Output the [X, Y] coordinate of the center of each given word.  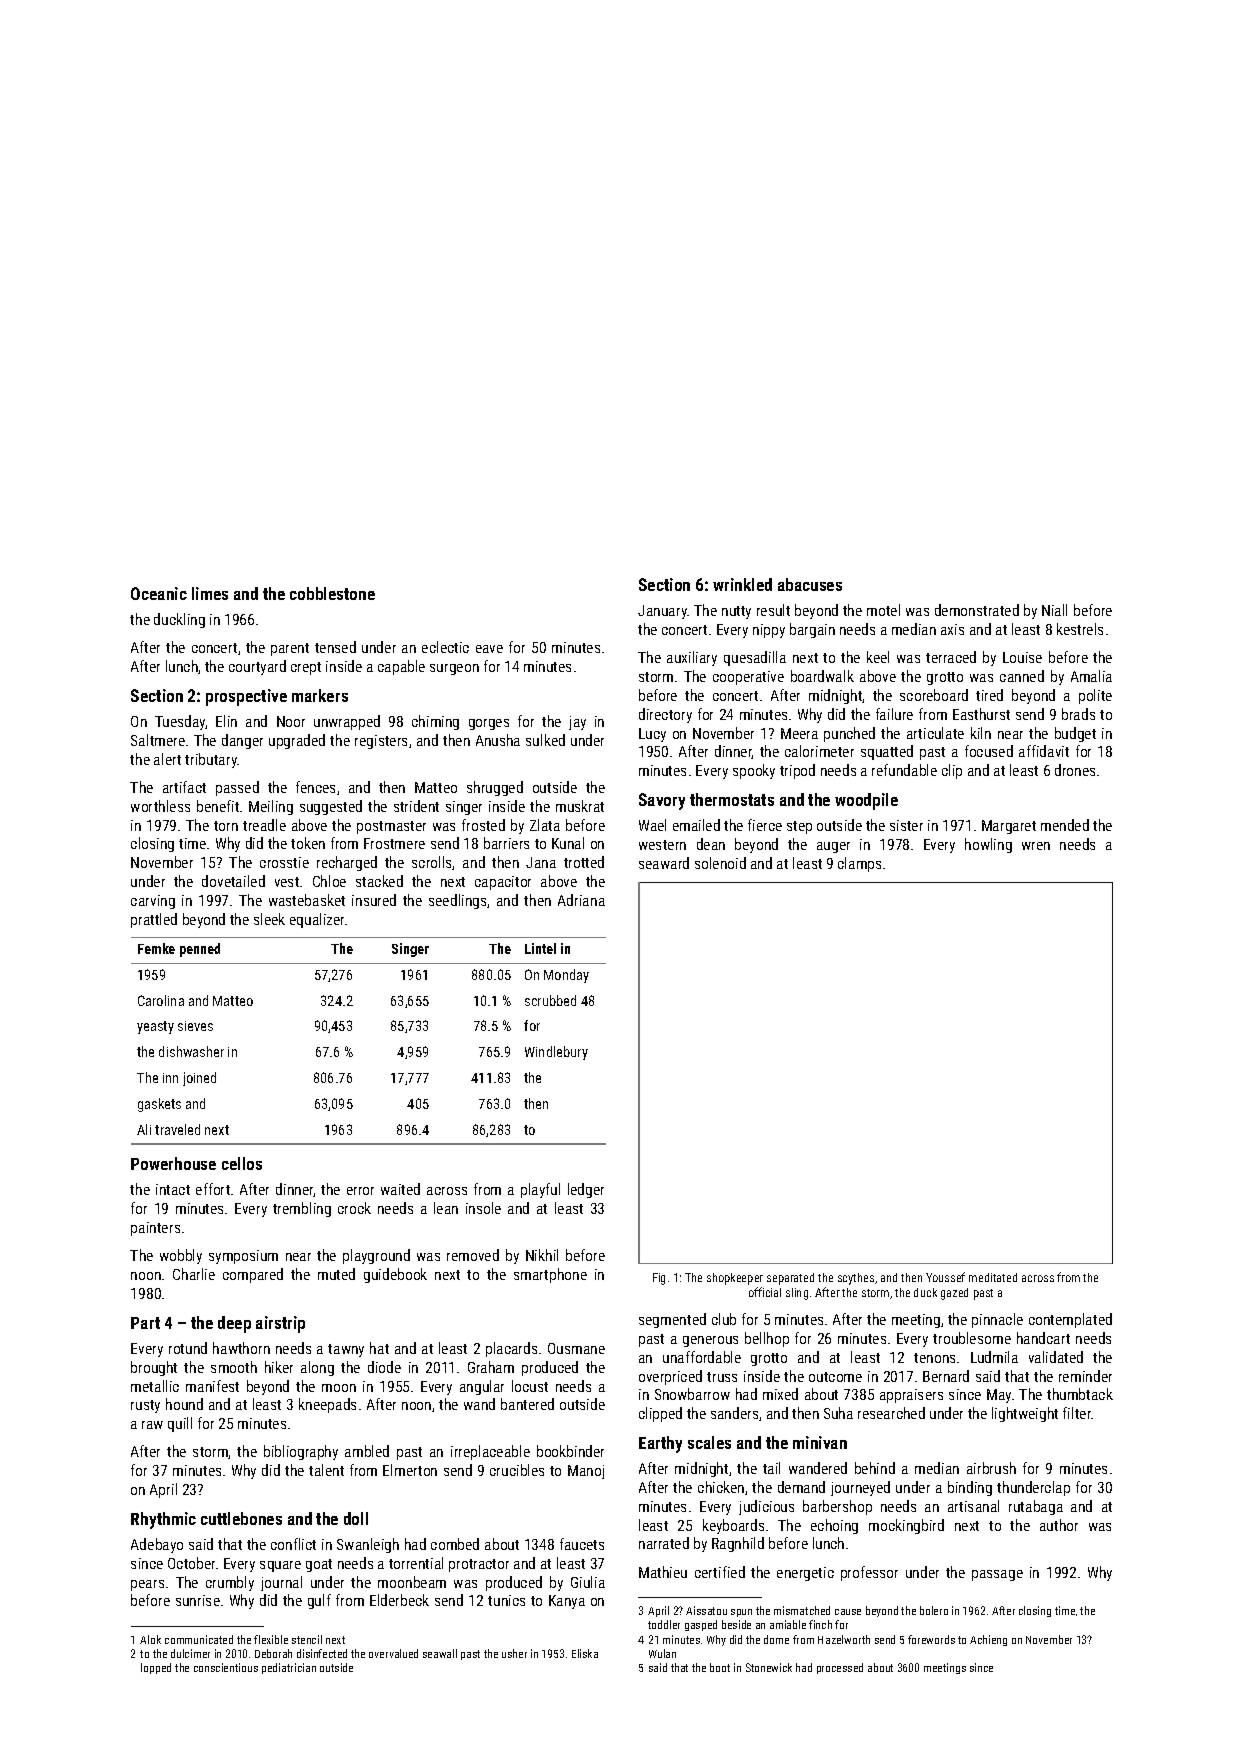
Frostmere [394, 843]
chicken [721, 1487]
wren [1036, 846]
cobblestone [332, 593]
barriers [506, 843]
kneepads [327, 1405]
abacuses [810, 584]
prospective [246, 697]
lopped [156, 1668]
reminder [1085, 1376]
